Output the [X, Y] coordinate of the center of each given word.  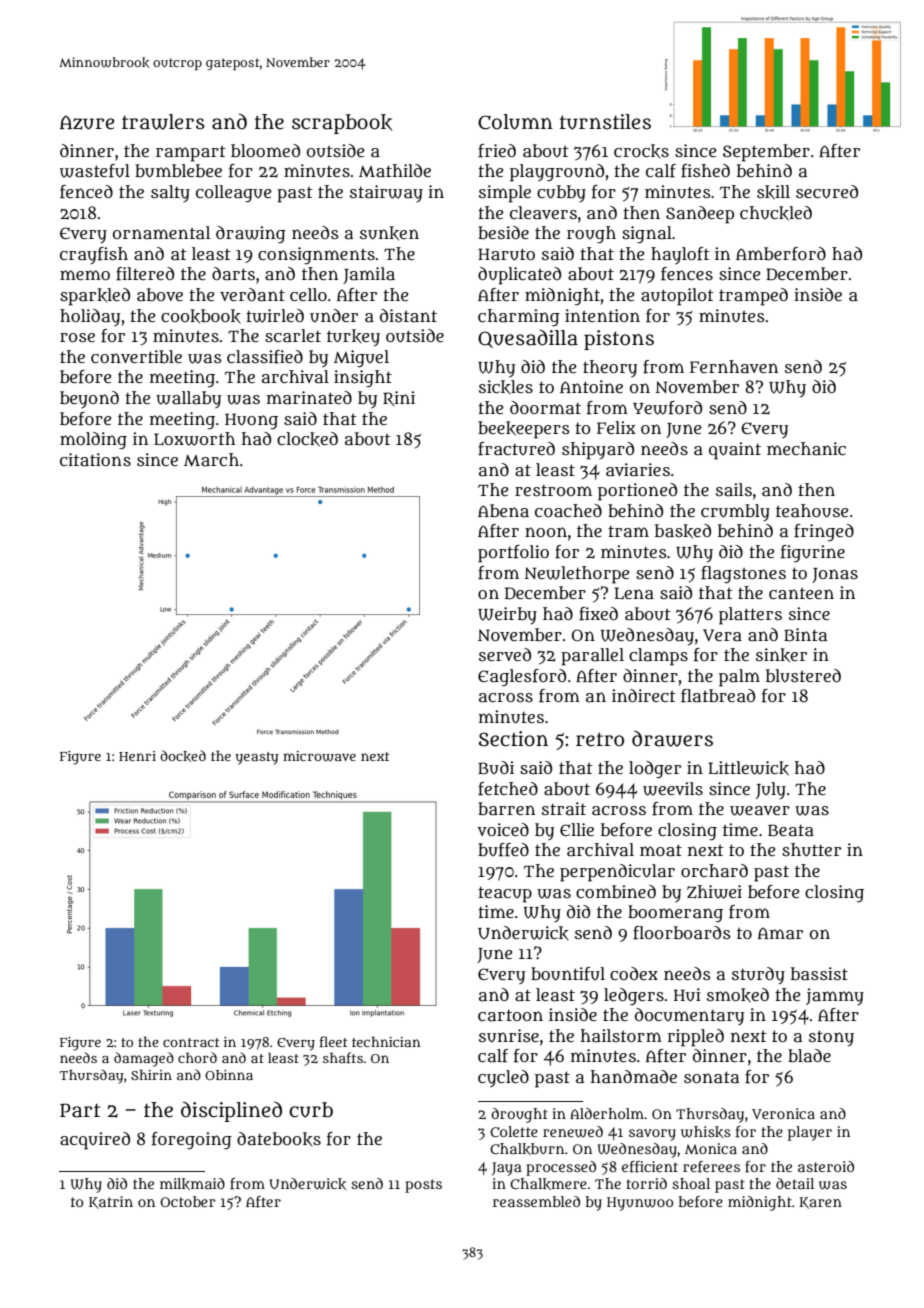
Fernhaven [734, 366]
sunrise [509, 1036]
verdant [252, 294]
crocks [641, 151]
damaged [144, 1059]
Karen [821, 1203]
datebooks [279, 1139]
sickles [506, 387]
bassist [819, 974]
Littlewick [748, 768]
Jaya [507, 1169]
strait [564, 808]
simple [505, 194]
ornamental [161, 233]
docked [183, 756]
